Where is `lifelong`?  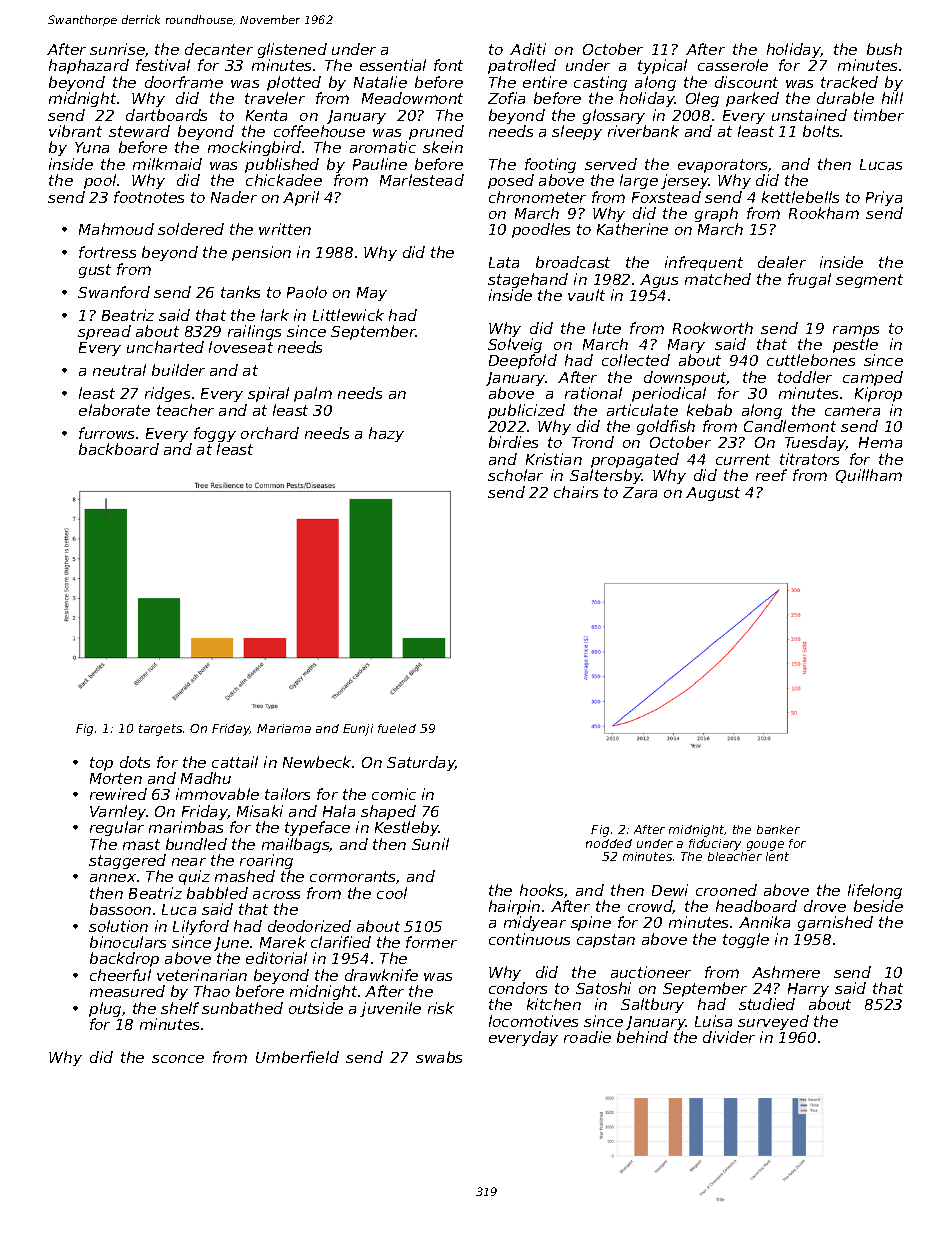
lifelong is located at coordinates (875, 891).
